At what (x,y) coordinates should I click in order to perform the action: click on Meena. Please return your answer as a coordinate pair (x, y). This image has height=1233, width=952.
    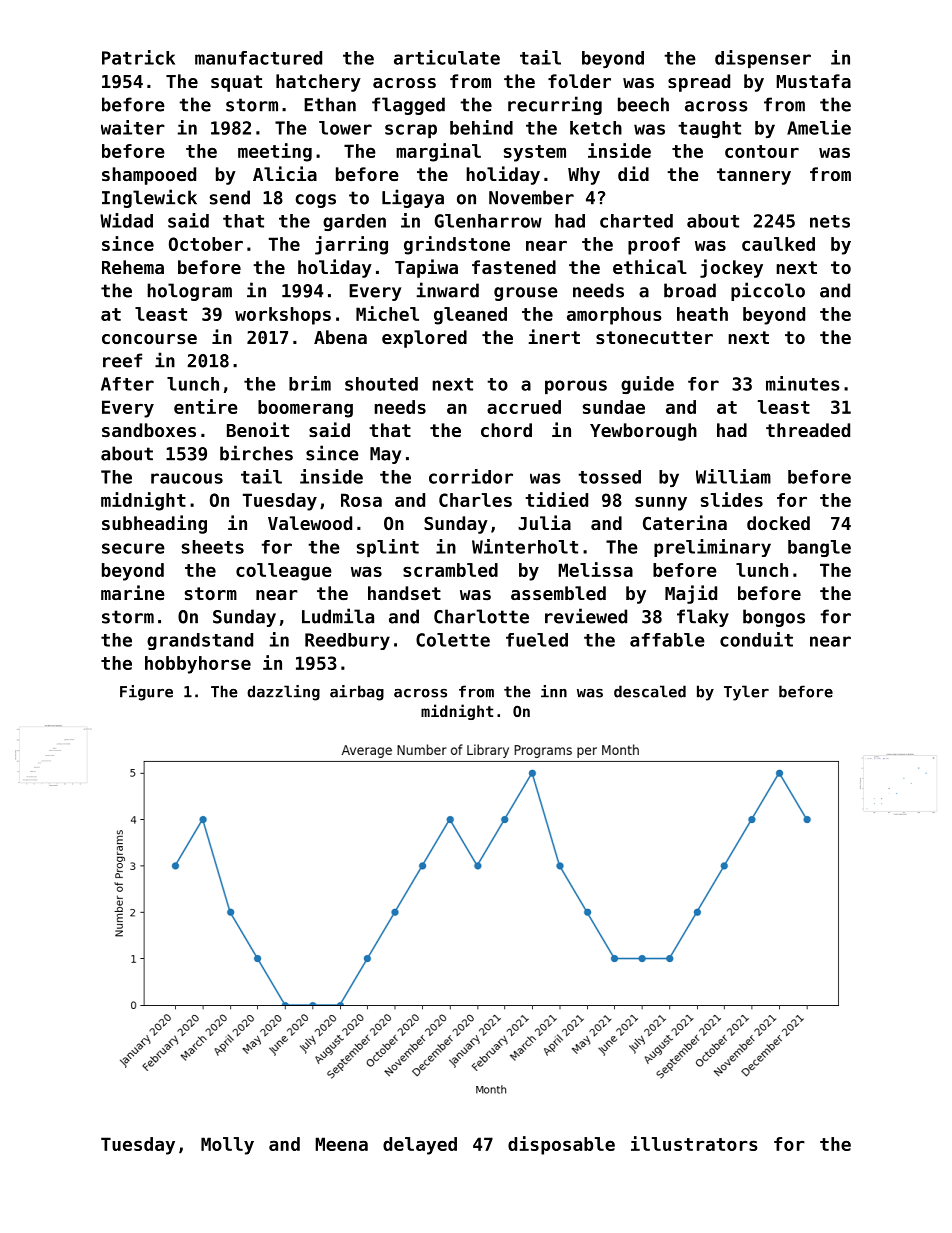
    Looking at the image, I should click on (341, 1144).
